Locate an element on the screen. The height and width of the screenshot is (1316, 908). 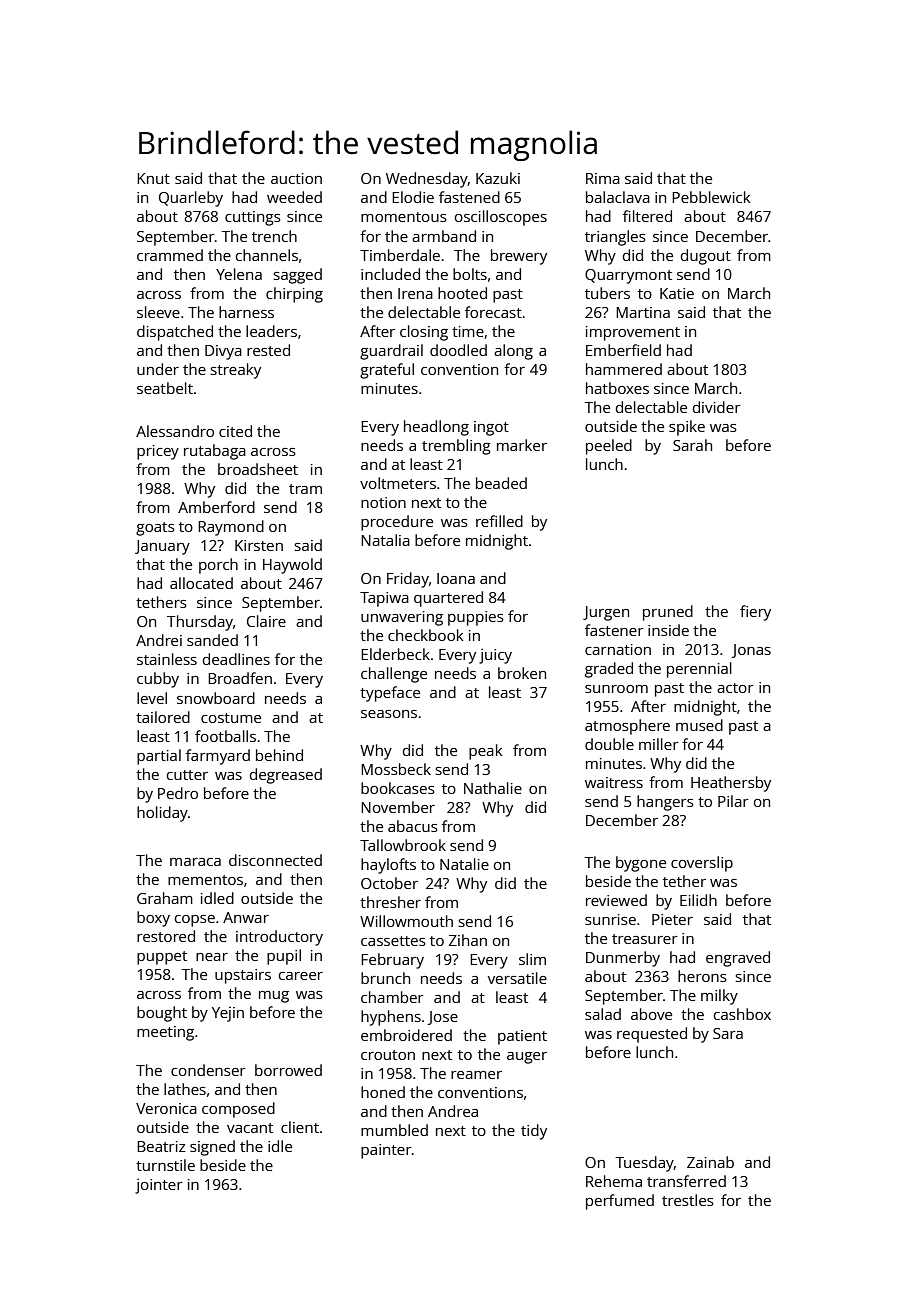
bought is located at coordinates (162, 1014).
